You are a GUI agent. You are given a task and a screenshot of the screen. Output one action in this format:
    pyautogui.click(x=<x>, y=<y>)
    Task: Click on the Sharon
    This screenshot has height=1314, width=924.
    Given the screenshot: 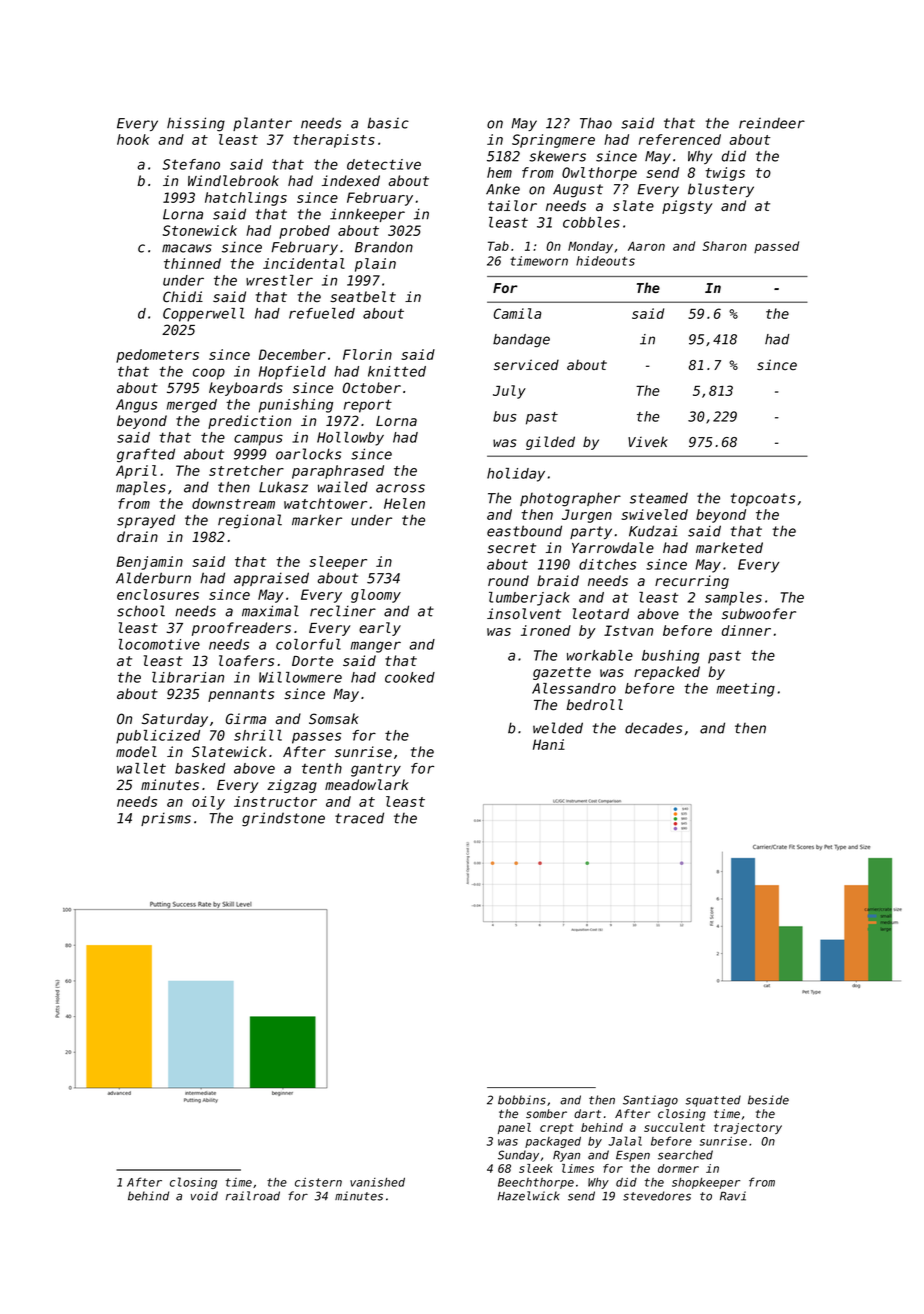 What is the action you would take?
    pyautogui.click(x=725, y=246)
